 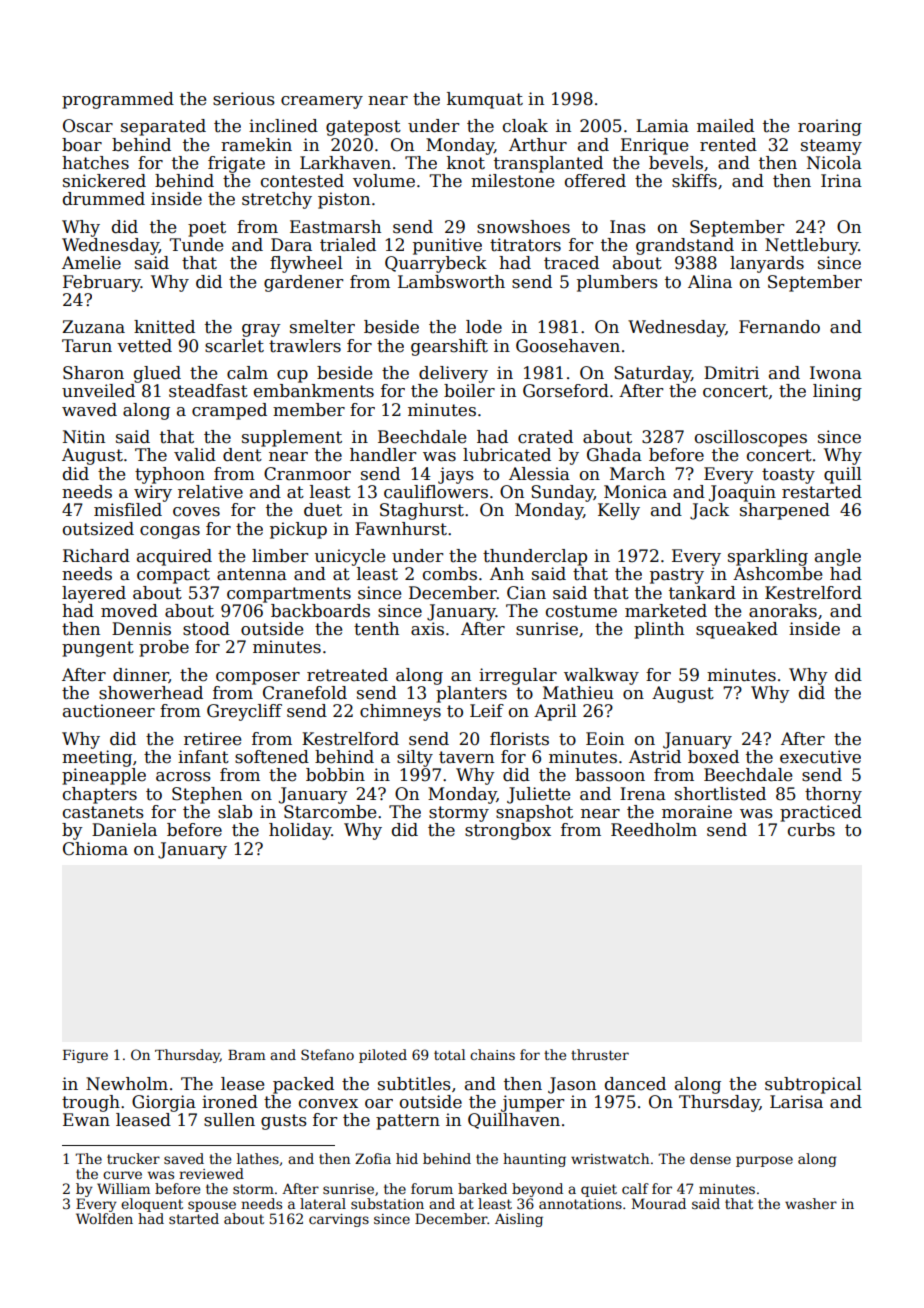 I want to click on combs, so click(x=450, y=574).
